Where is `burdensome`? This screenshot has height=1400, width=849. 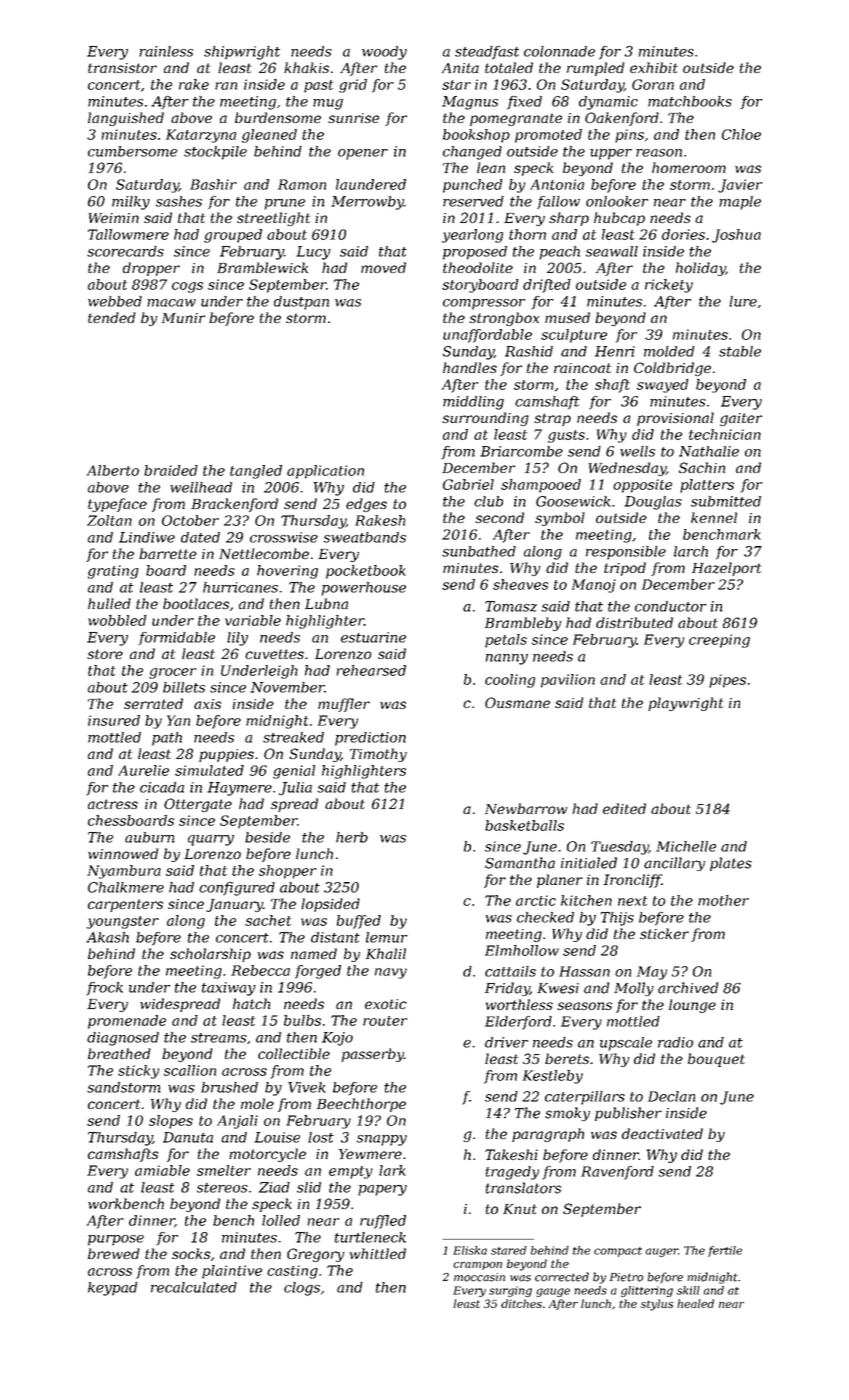
burdensome is located at coordinates (278, 117).
